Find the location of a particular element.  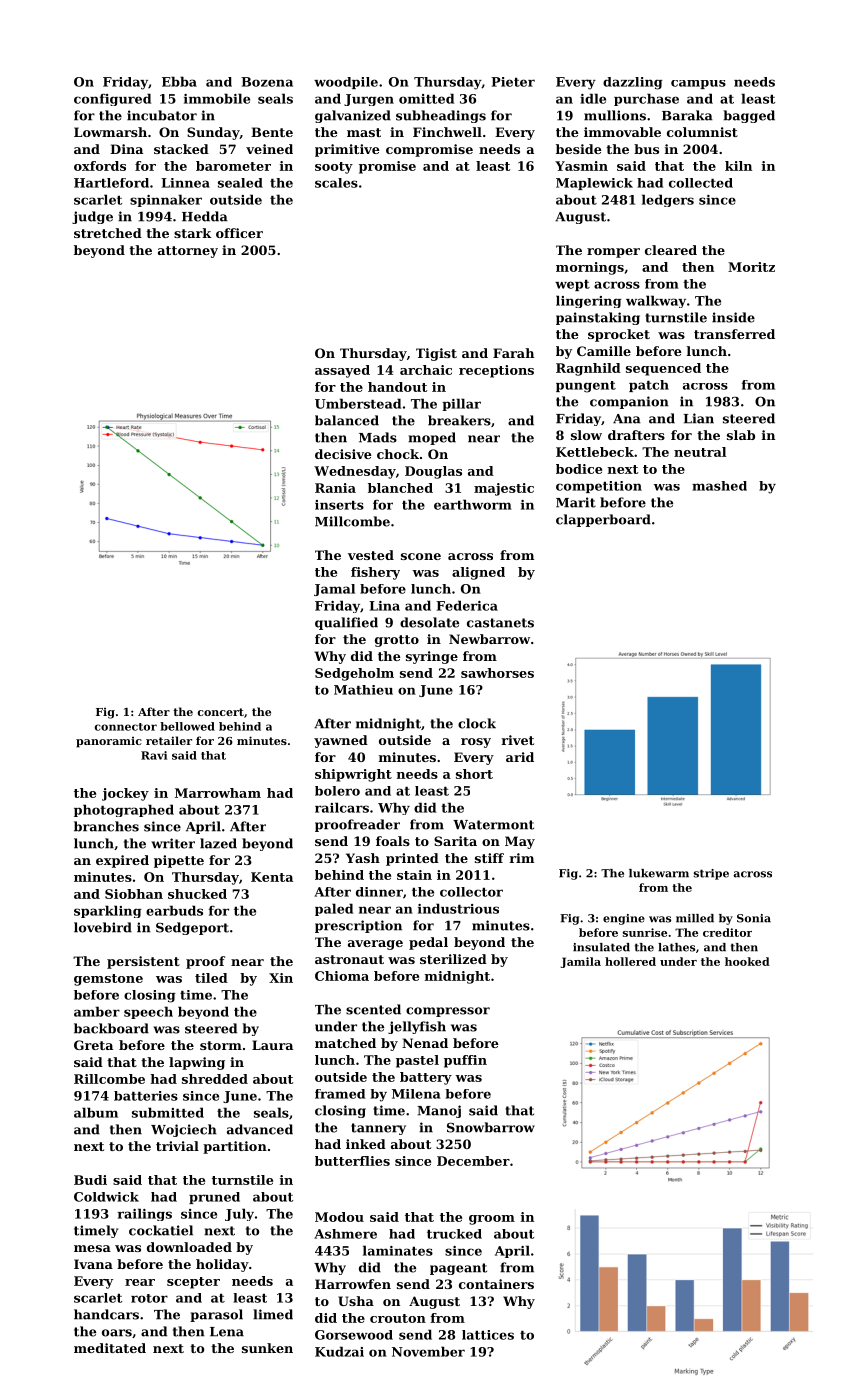

connector is located at coordinates (125, 727).
